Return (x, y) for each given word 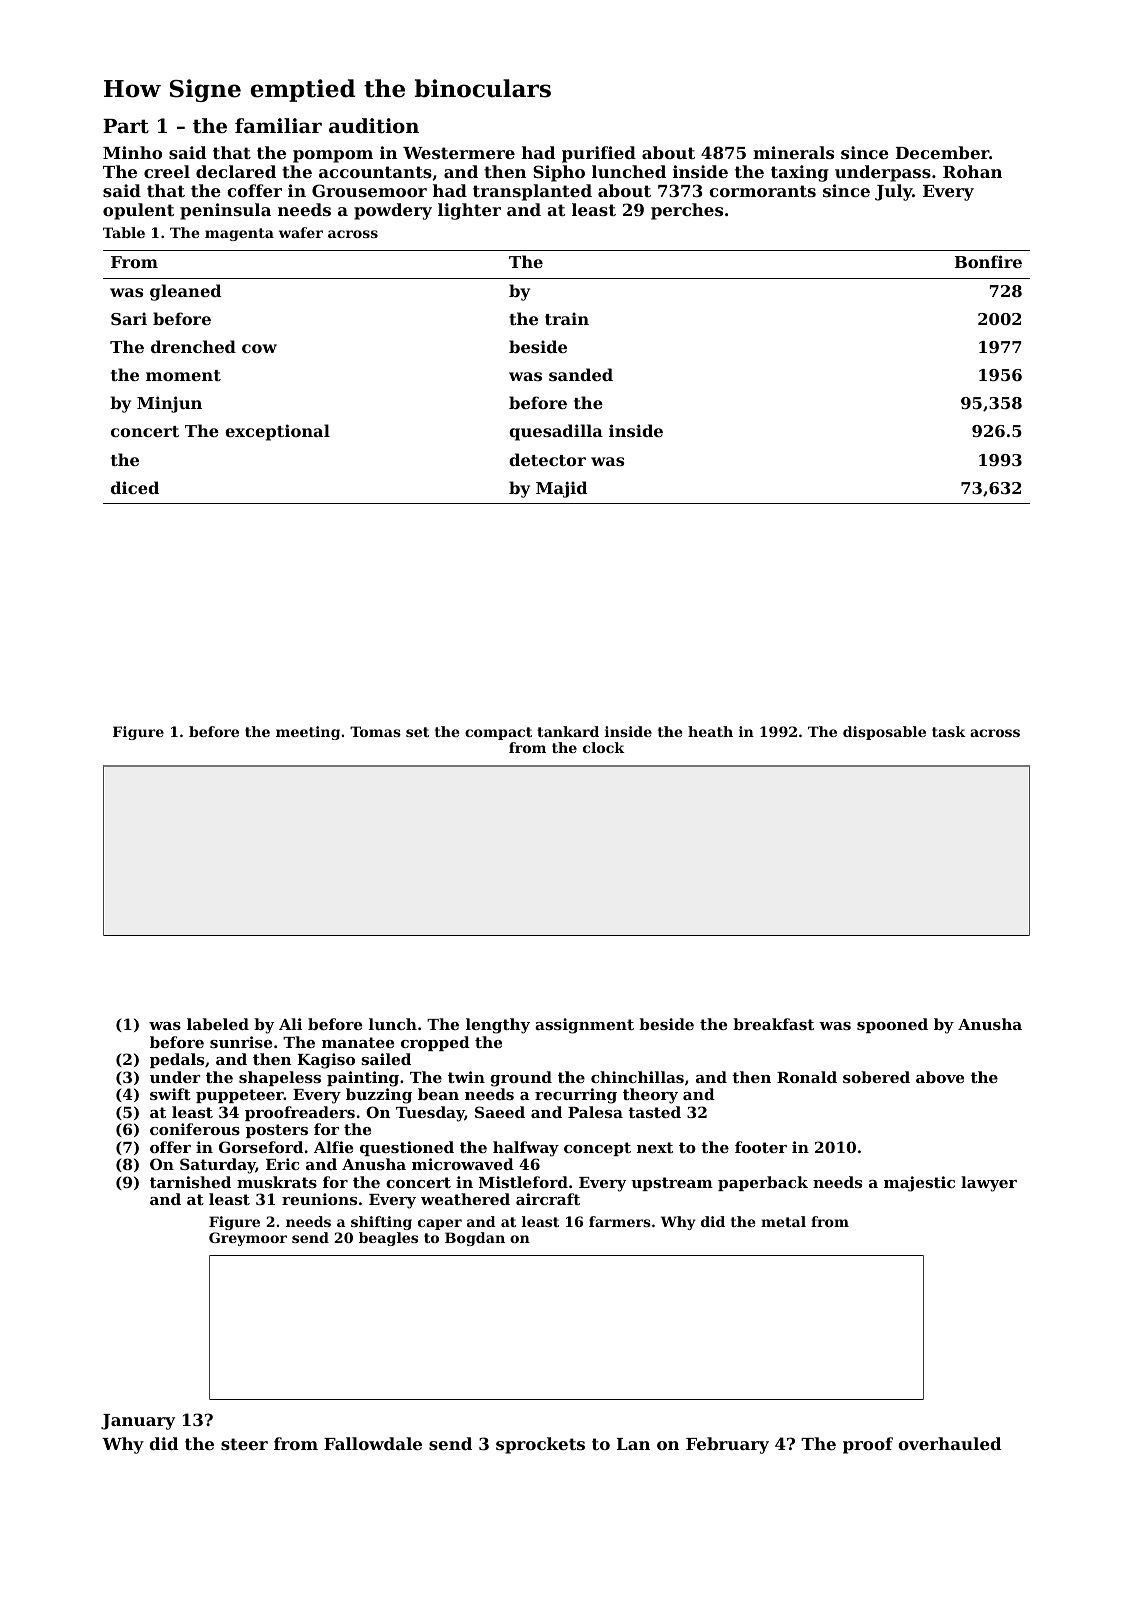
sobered (876, 1077)
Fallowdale (373, 1443)
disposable (884, 733)
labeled (218, 1024)
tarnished (190, 1182)
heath (710, 731)
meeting (308, 733)
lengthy (498, 1026)
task (949, 731)
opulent (138, 211)
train (567, 318)
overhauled (949, 1443)
